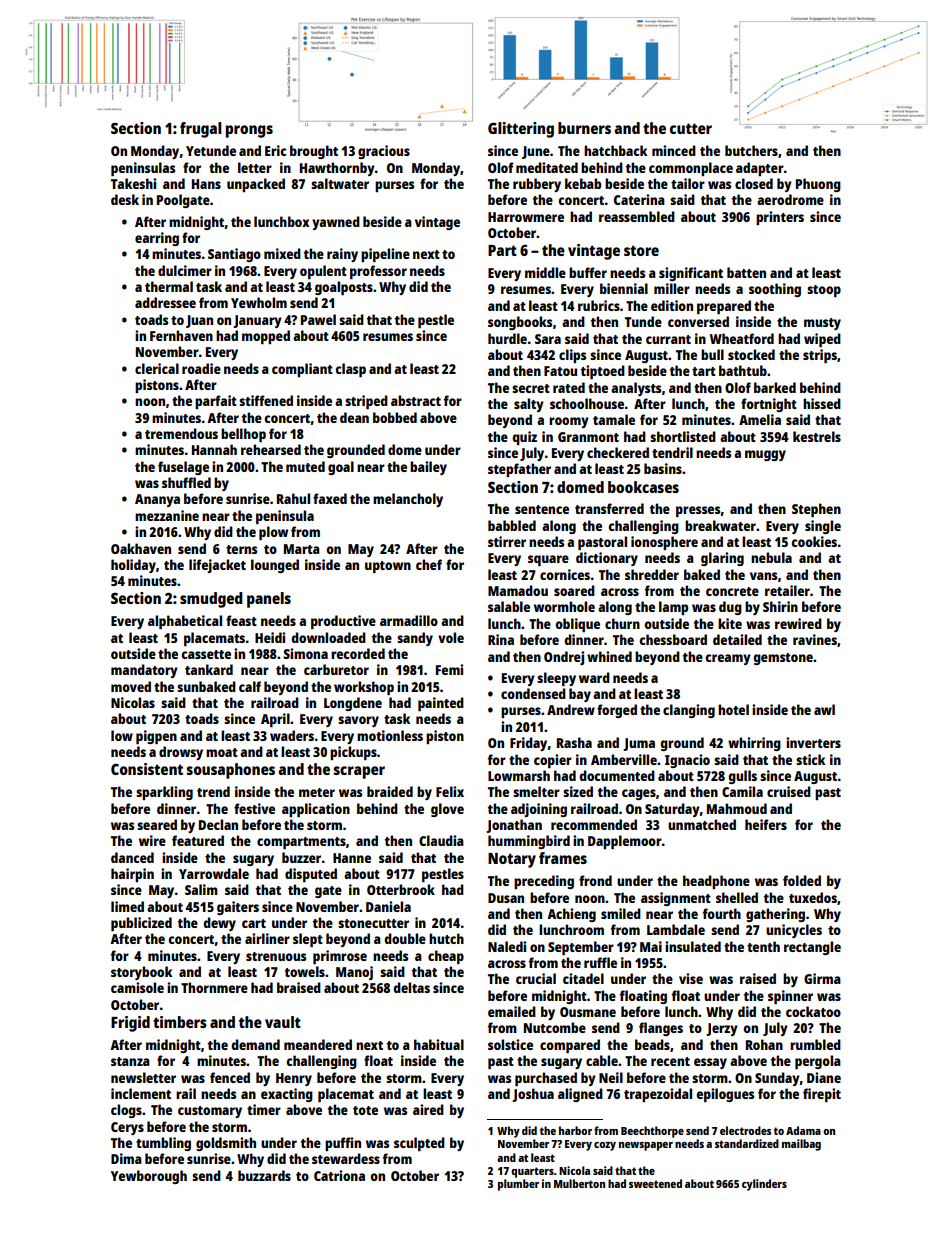 Image resolution: width=952 pixels, height=1233 pixels. Describe the element at coordinates (276, 956) in the page. I see `strenuous` at that location.
